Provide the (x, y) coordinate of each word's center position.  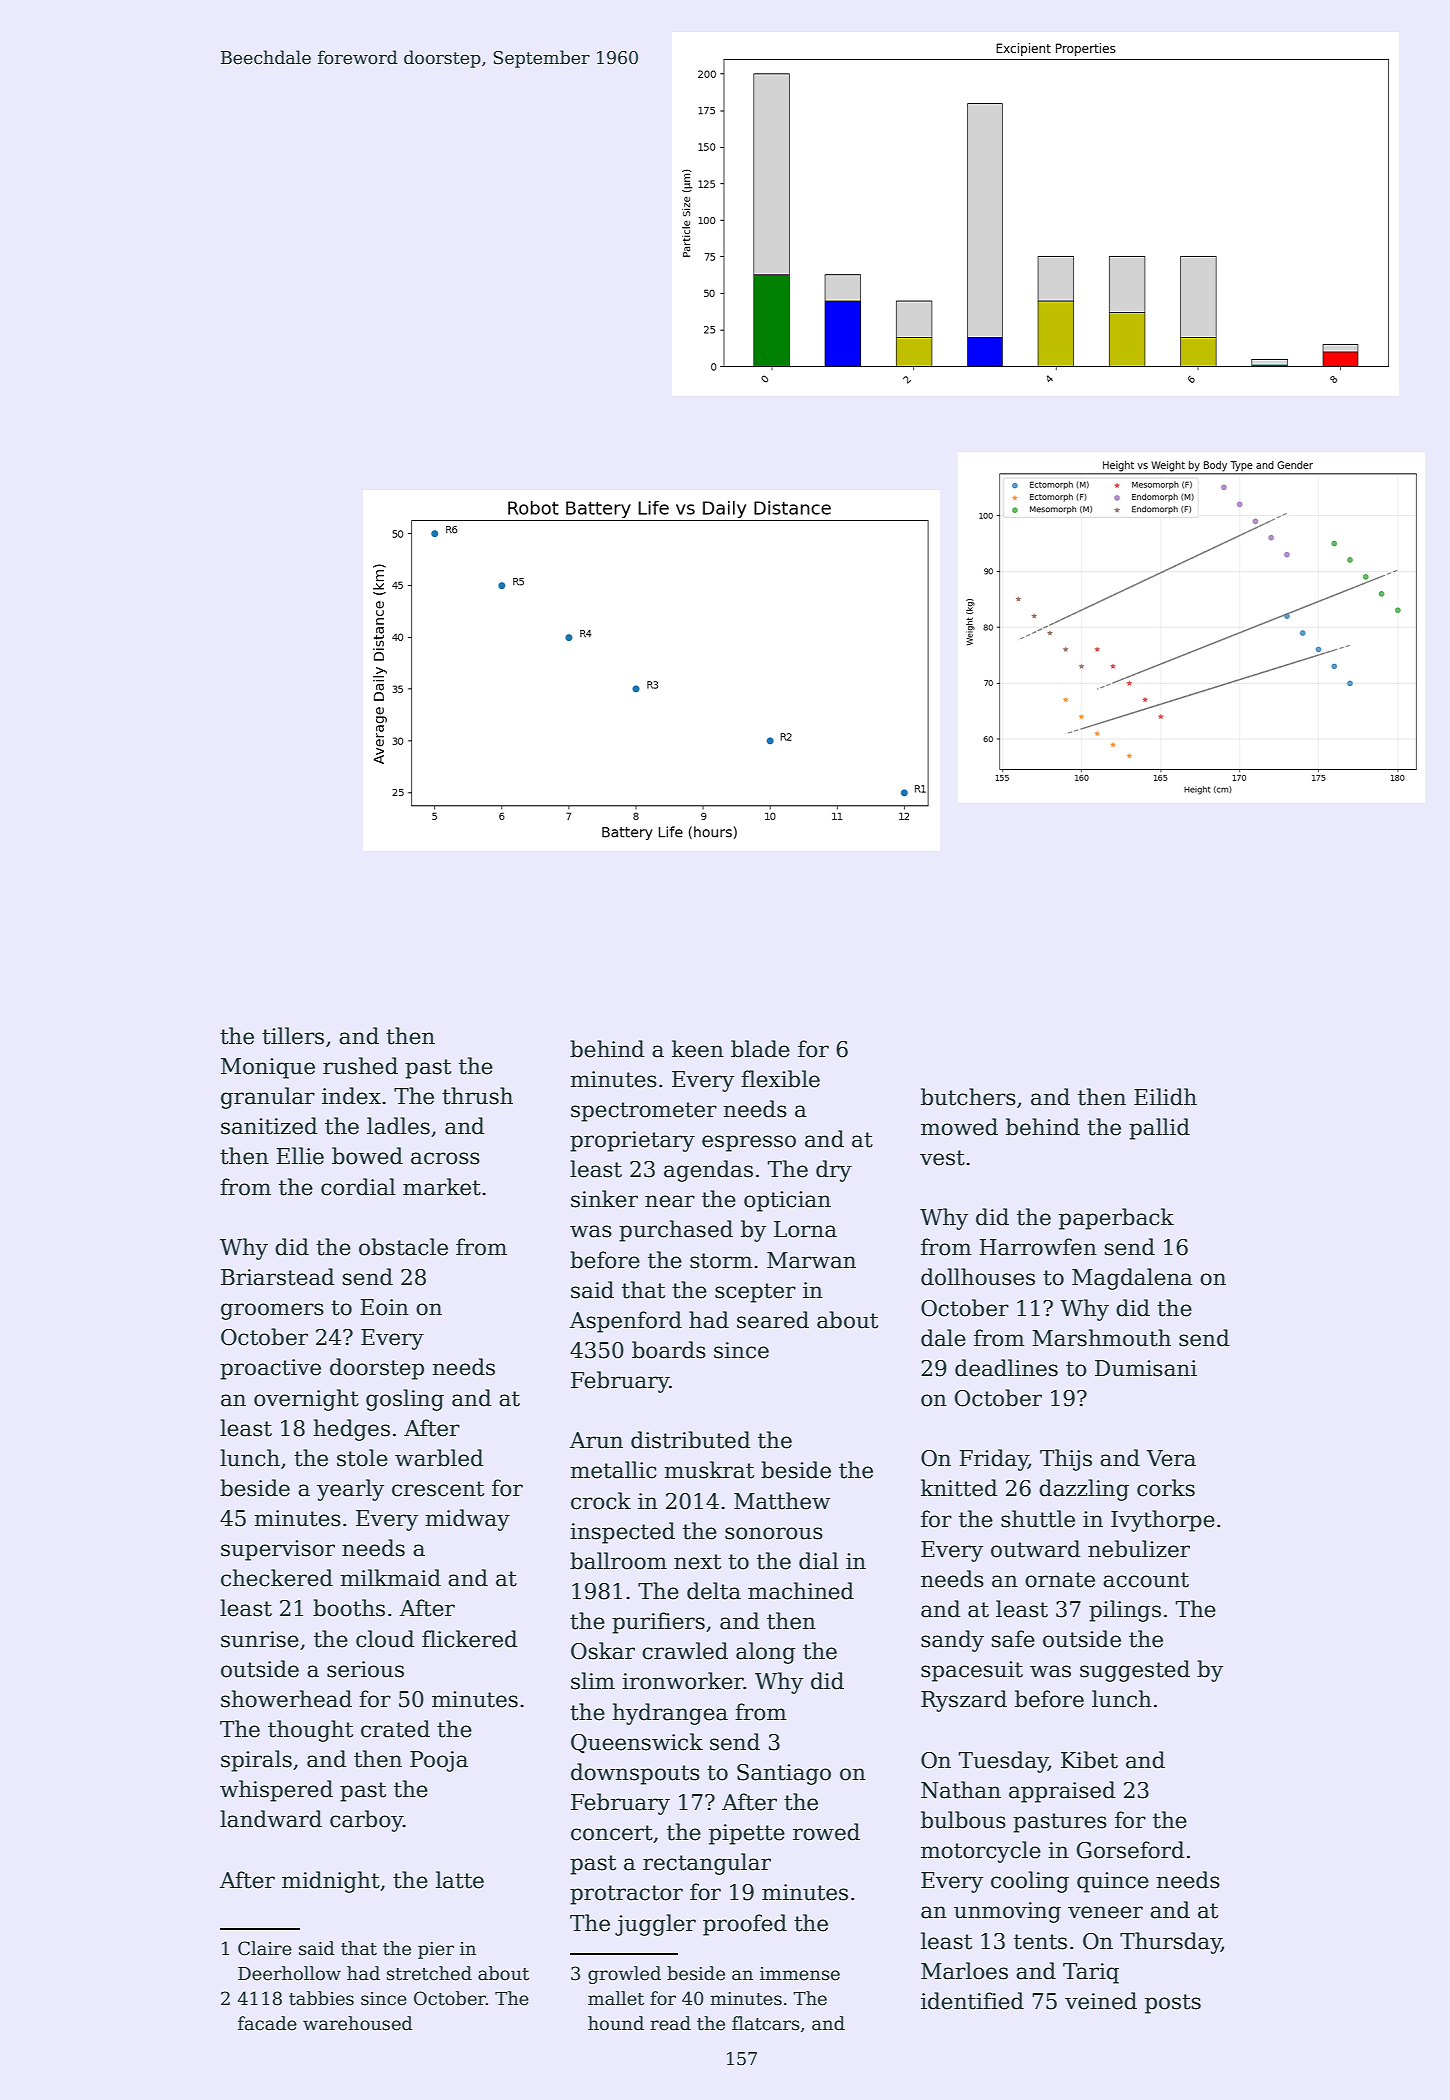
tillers (293, 1036)
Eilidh (1165, 1097)
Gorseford (1131, 1850)
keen (698, 1049)
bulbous (963, 1820)
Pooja (439, 1761)
